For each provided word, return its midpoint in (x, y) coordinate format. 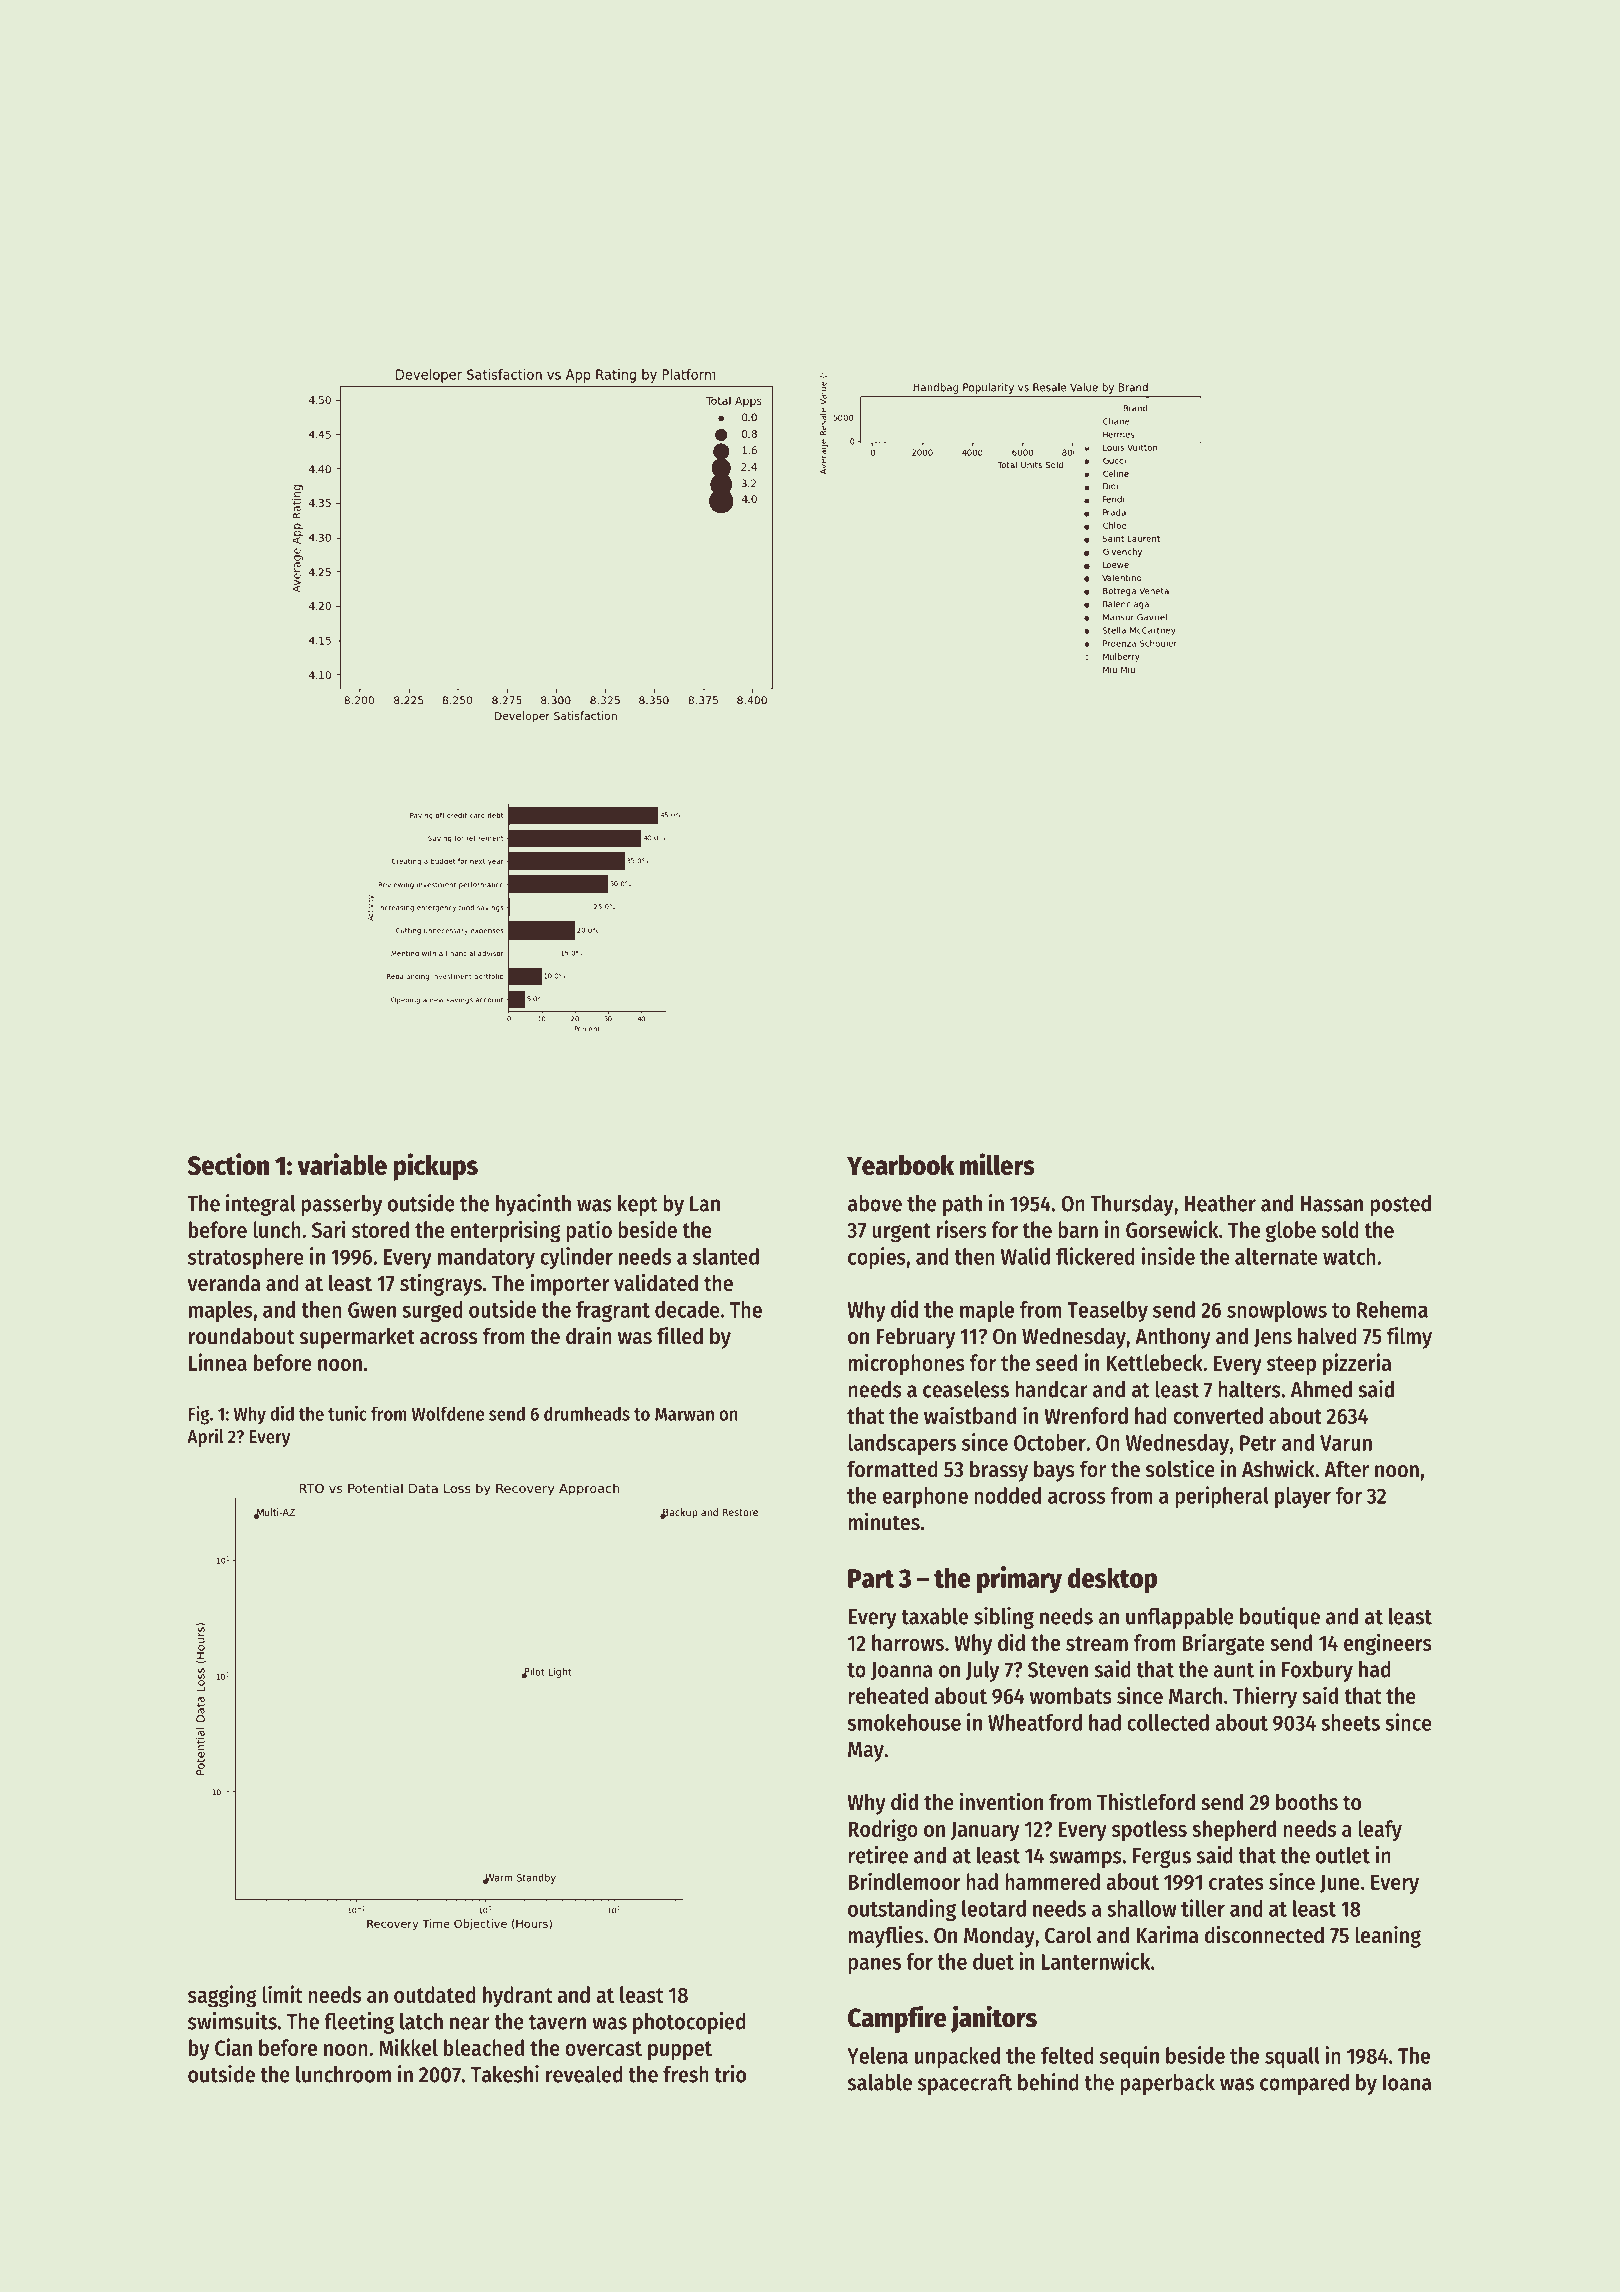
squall (1292, 2057)
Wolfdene (448, 1413)
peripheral (1222, 1497)
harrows (908, 1642)
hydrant (517, 1997)
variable (342, 1164)
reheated (888, 1695)
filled (680, 1336)
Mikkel (408, 2047)
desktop (1112, 1580)
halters (1249, 1389)
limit (282, 1994)
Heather (1220, 1203)
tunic (347, 1413)
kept (638, 1205)
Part (871, 1578)
